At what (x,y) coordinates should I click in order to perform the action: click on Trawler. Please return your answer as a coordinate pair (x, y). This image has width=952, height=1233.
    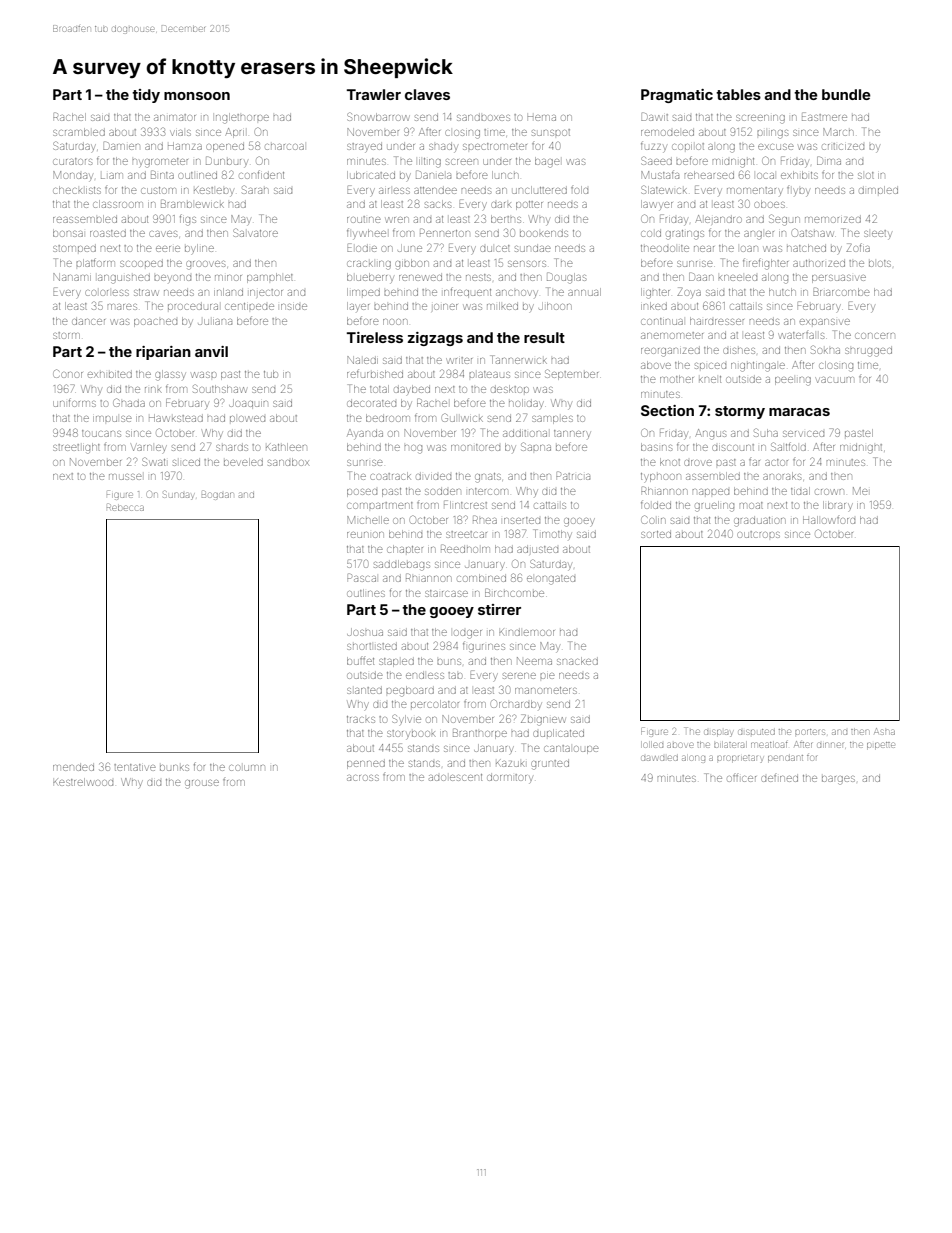
    Looking at the image, I should click on (374, 94).
